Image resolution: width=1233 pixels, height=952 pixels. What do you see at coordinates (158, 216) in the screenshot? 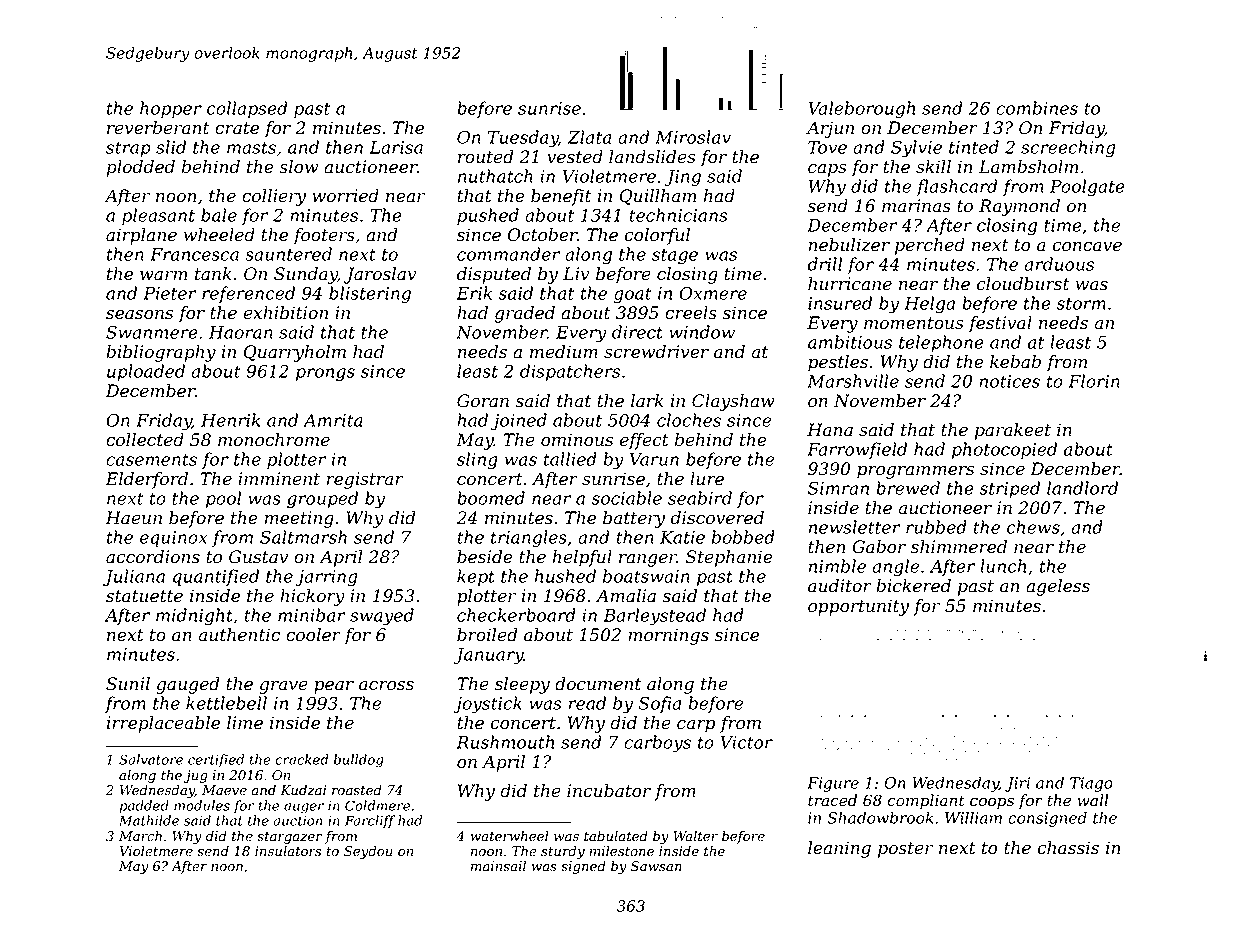
I see `pleasant` at bounding box center [158, 216].
